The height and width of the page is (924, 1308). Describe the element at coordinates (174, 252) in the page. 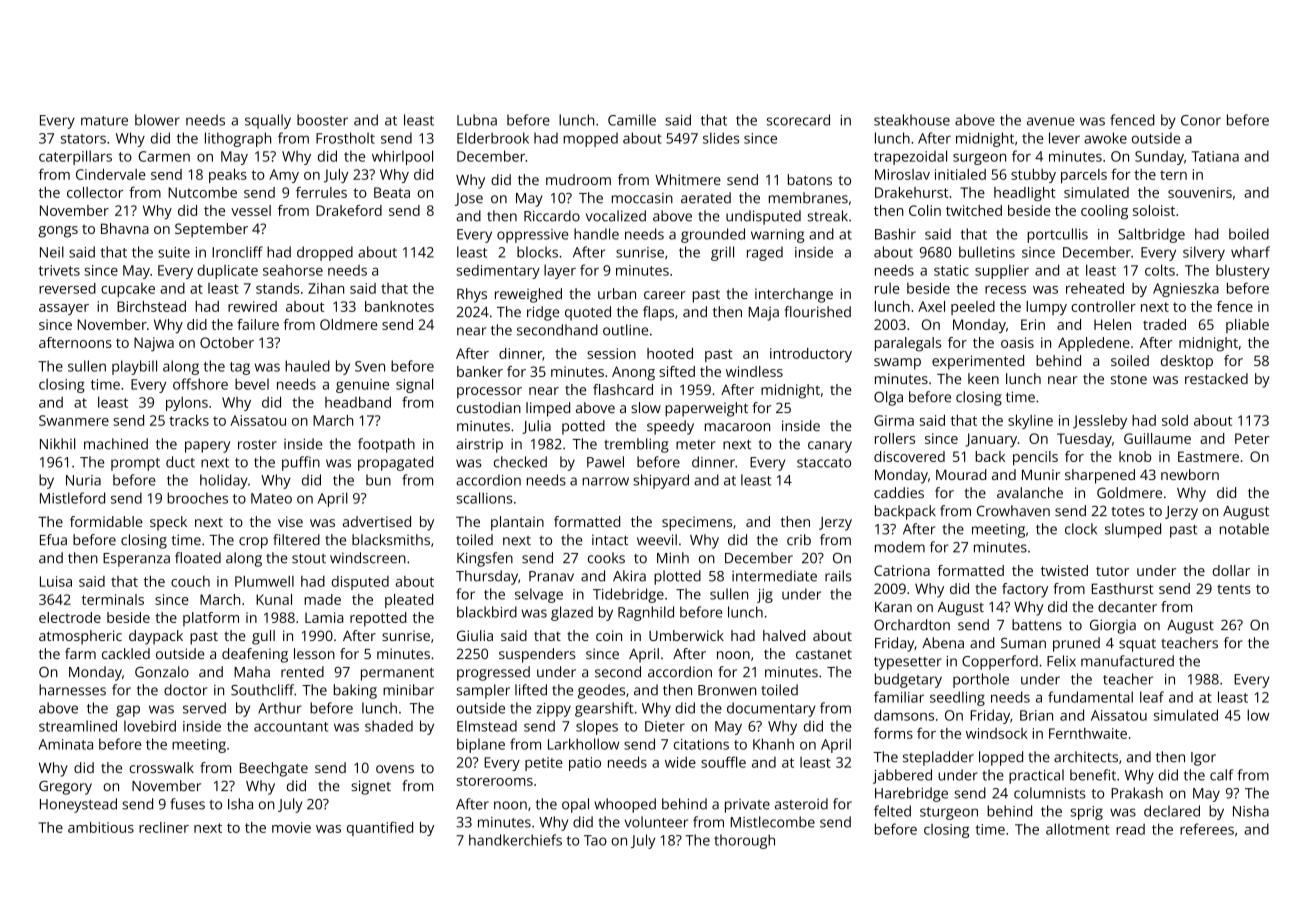

I see `suite` at that location.
